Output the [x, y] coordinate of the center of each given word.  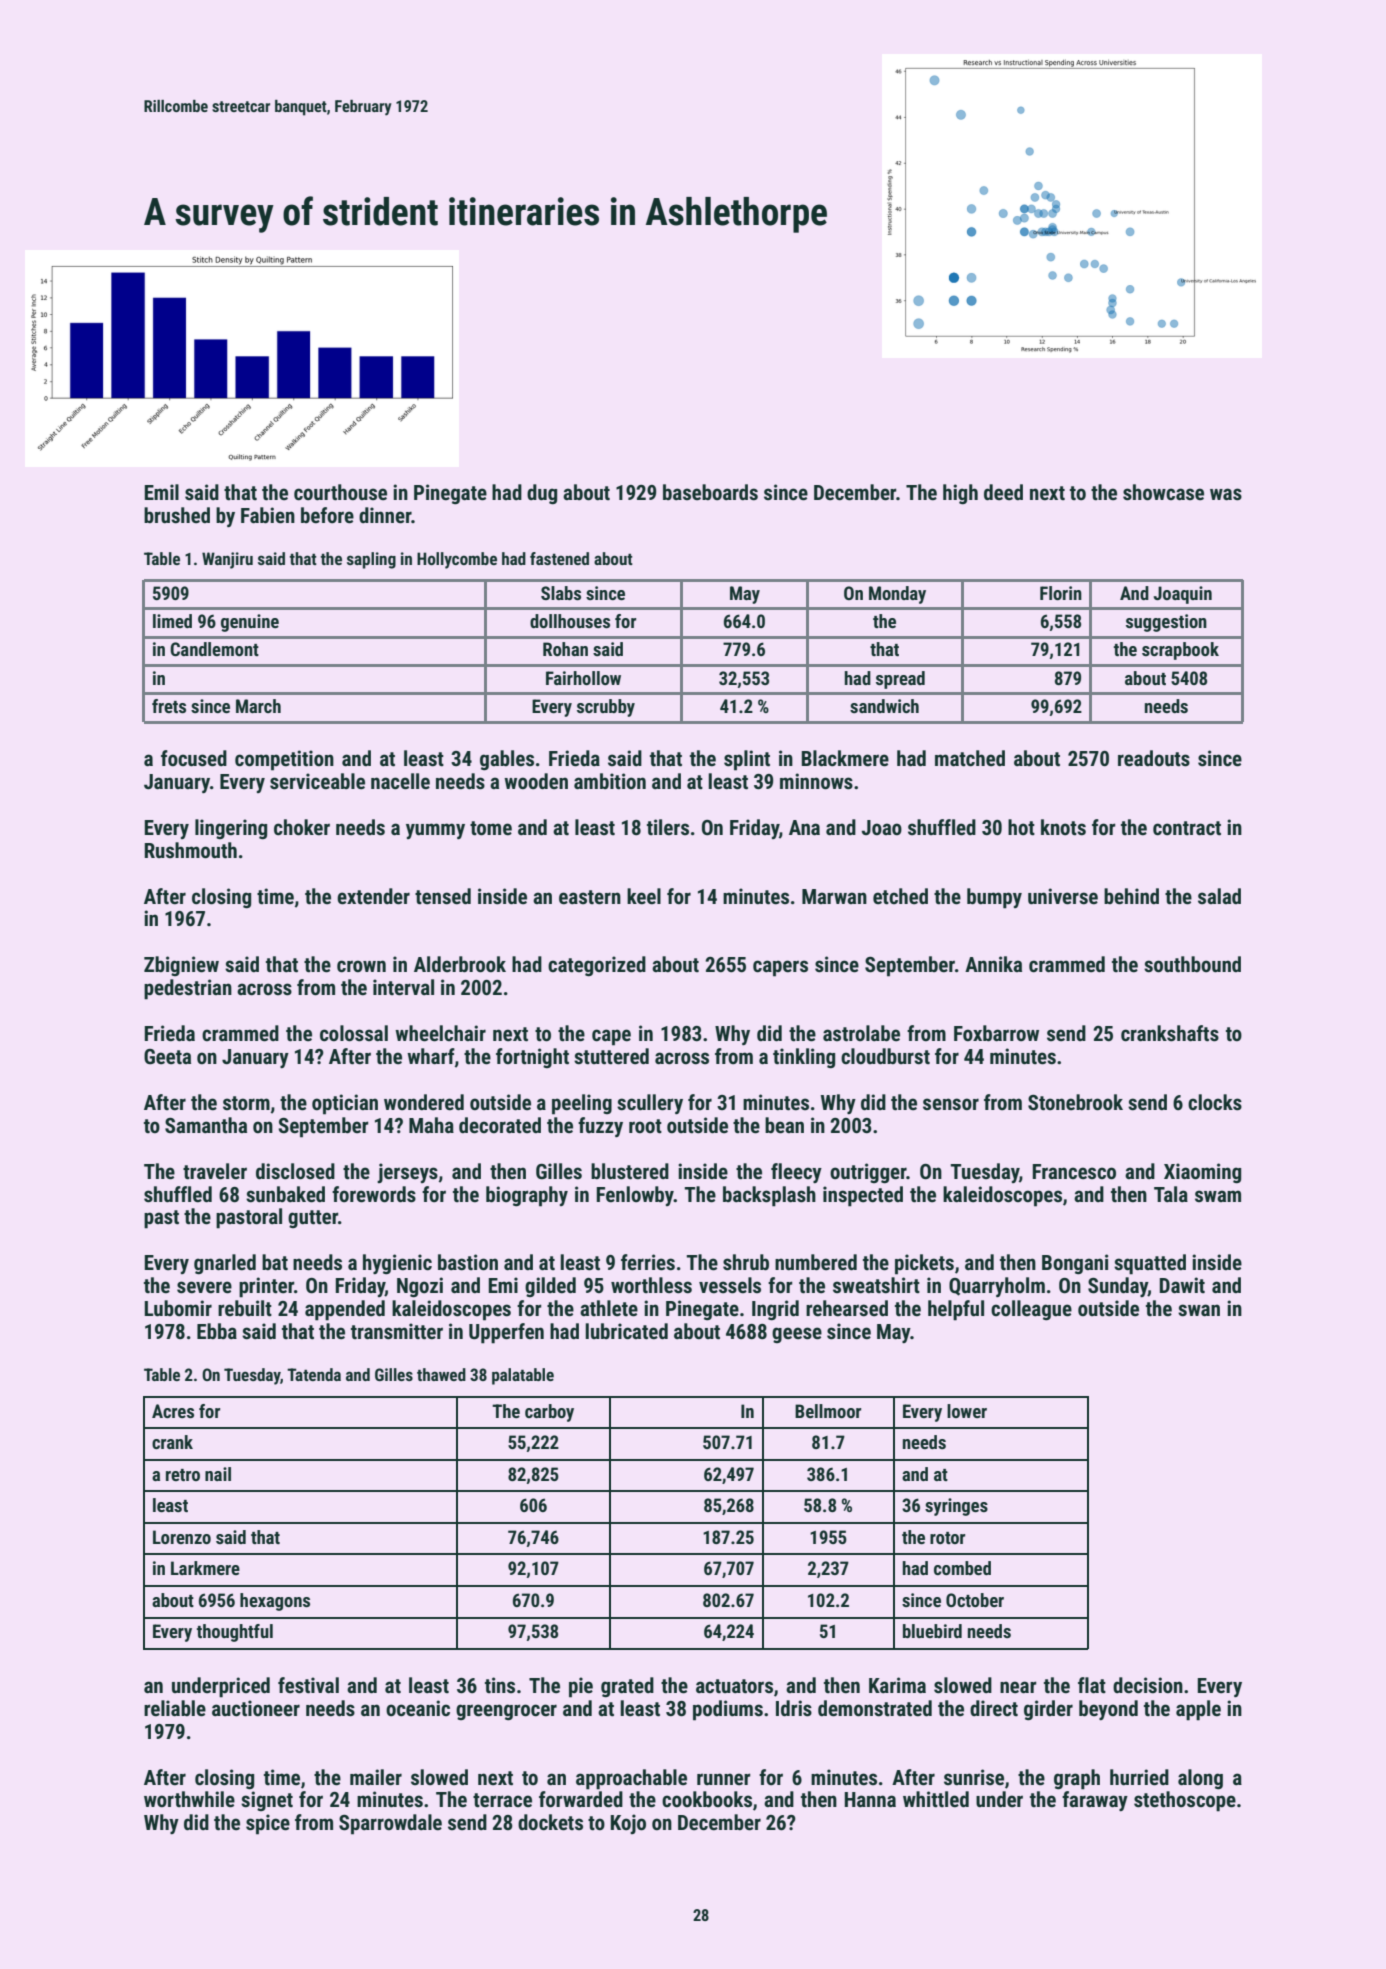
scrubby [606, 708]
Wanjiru [227, 560]
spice [268, 1824]
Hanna [870, 1799]
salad [1219, 896]
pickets [924, 1264]
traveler [215, 1171]
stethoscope [1185, 1801]
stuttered [611, 1056]
